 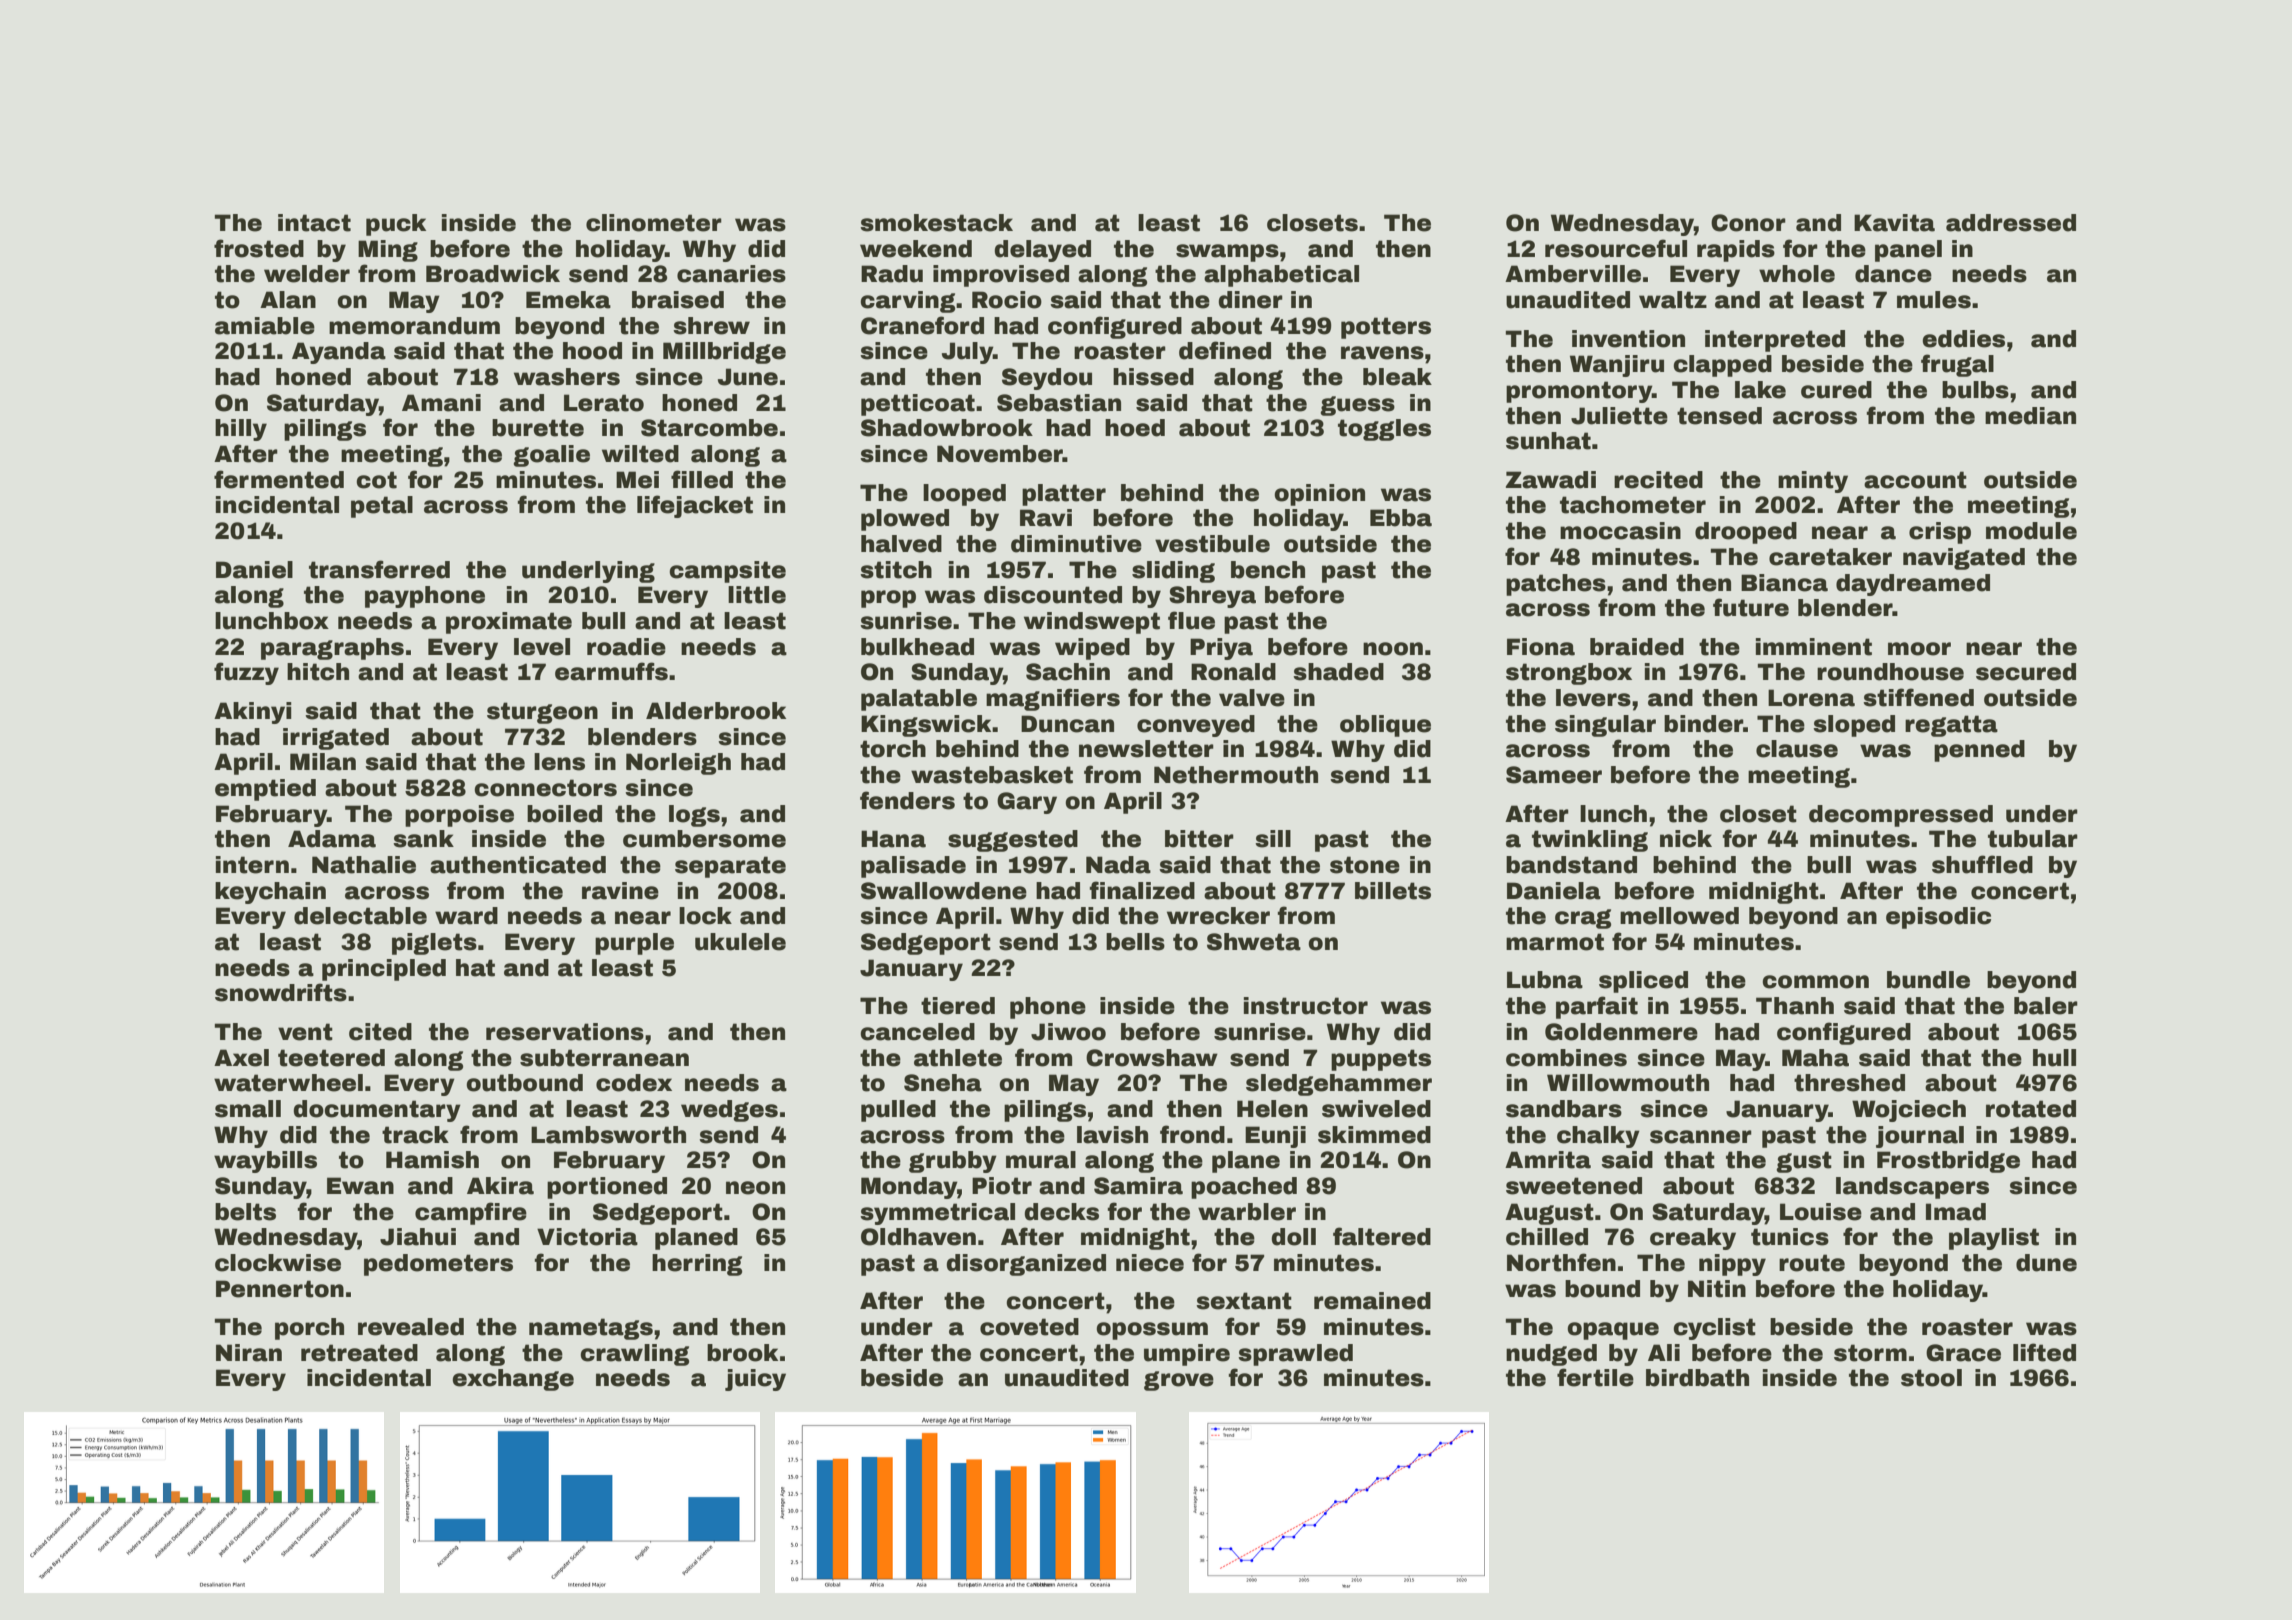 I want to click on smokestack, so click(x=936, y=223).
